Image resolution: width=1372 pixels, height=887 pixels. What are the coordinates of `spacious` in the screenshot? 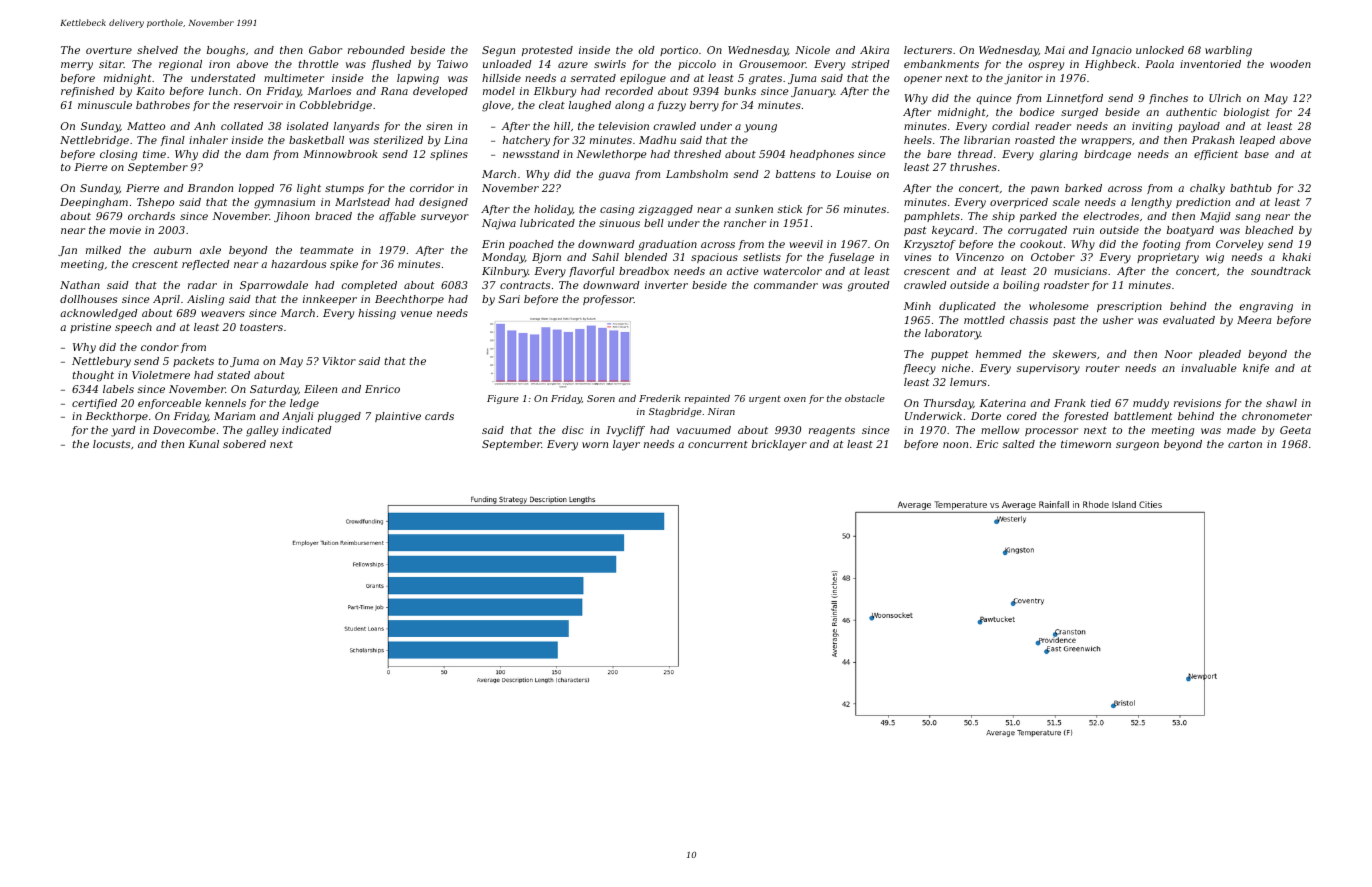 It's located at (714, 258).
